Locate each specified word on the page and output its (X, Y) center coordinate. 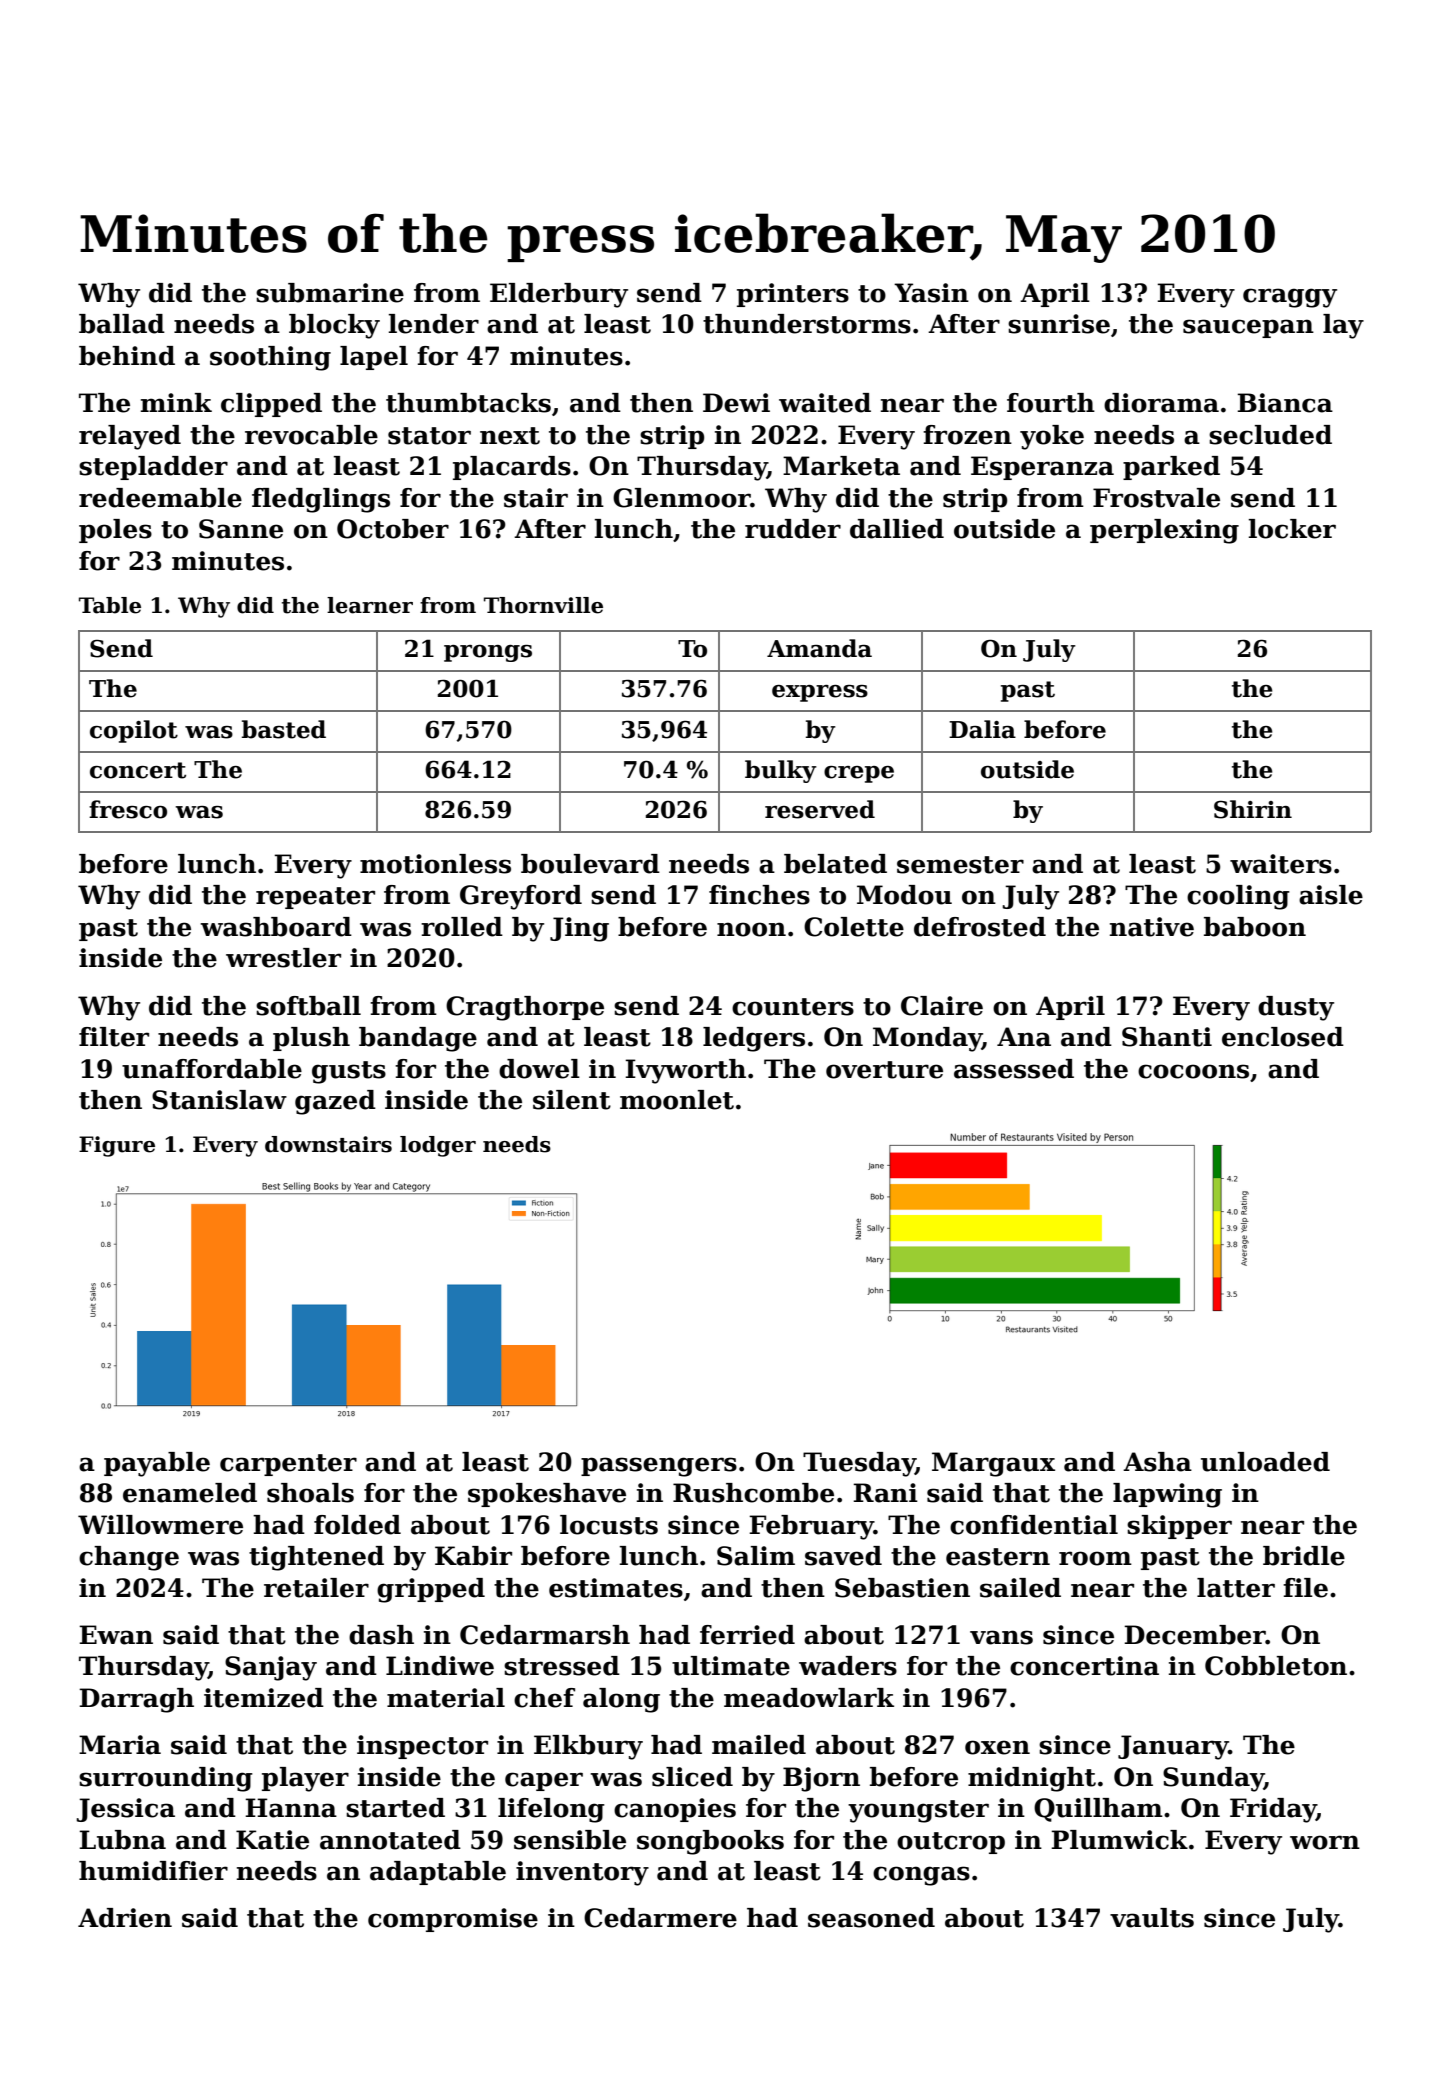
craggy (1290, 298)
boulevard (590, 864)
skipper (1179, 1527)
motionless (435, 864)
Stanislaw (219, 1100)
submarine (330, 293)
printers (793, 295)
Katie (272, 1840)
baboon (1255, 927)
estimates (616, 1588)
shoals (310, 1493)
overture (884, 1070)
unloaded (1265, 1462)
